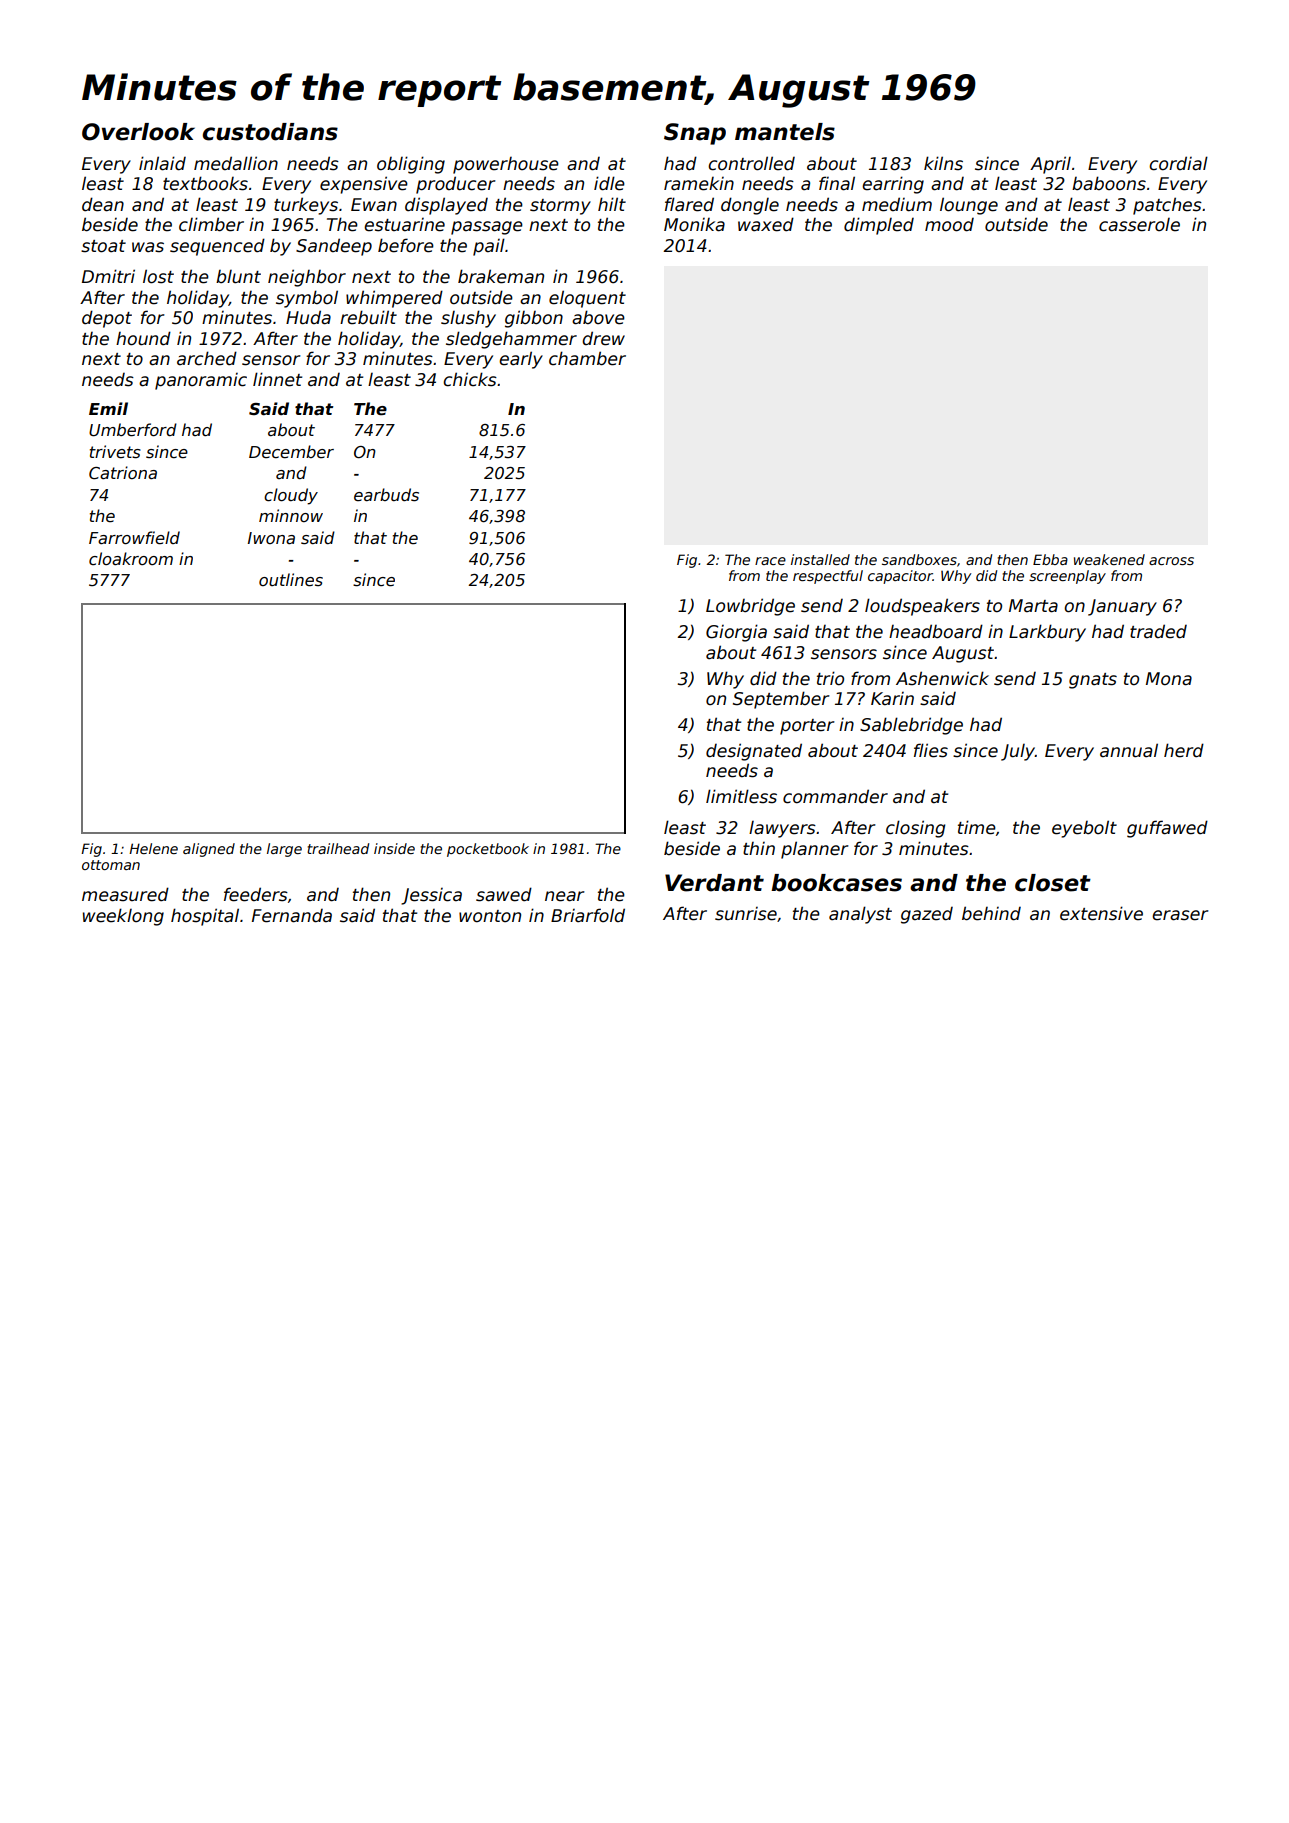  I want to click on dean, so click(103, 204).
